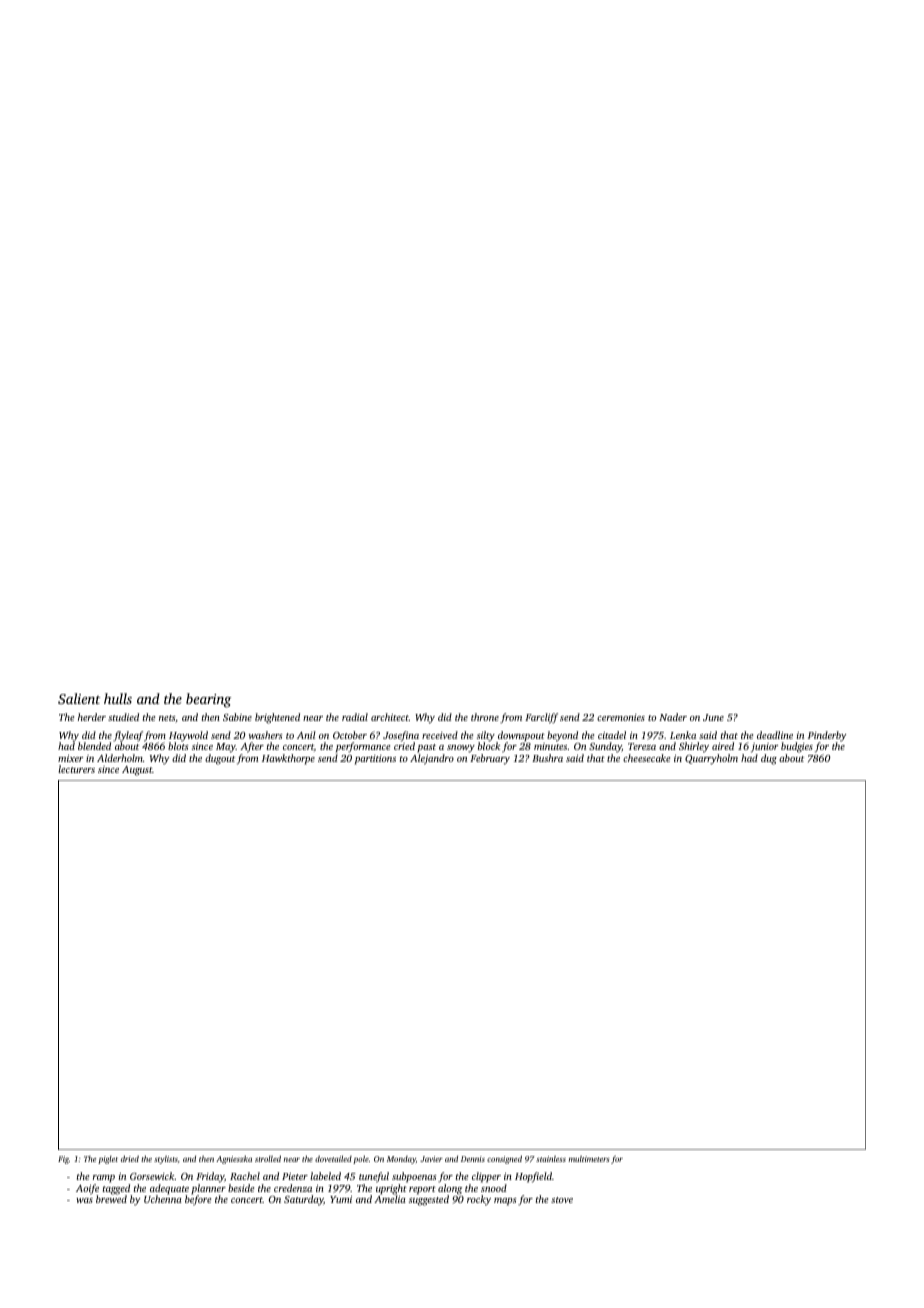 This image has height=1308, width=924. I want to click on partitions, so click(375, 760).
